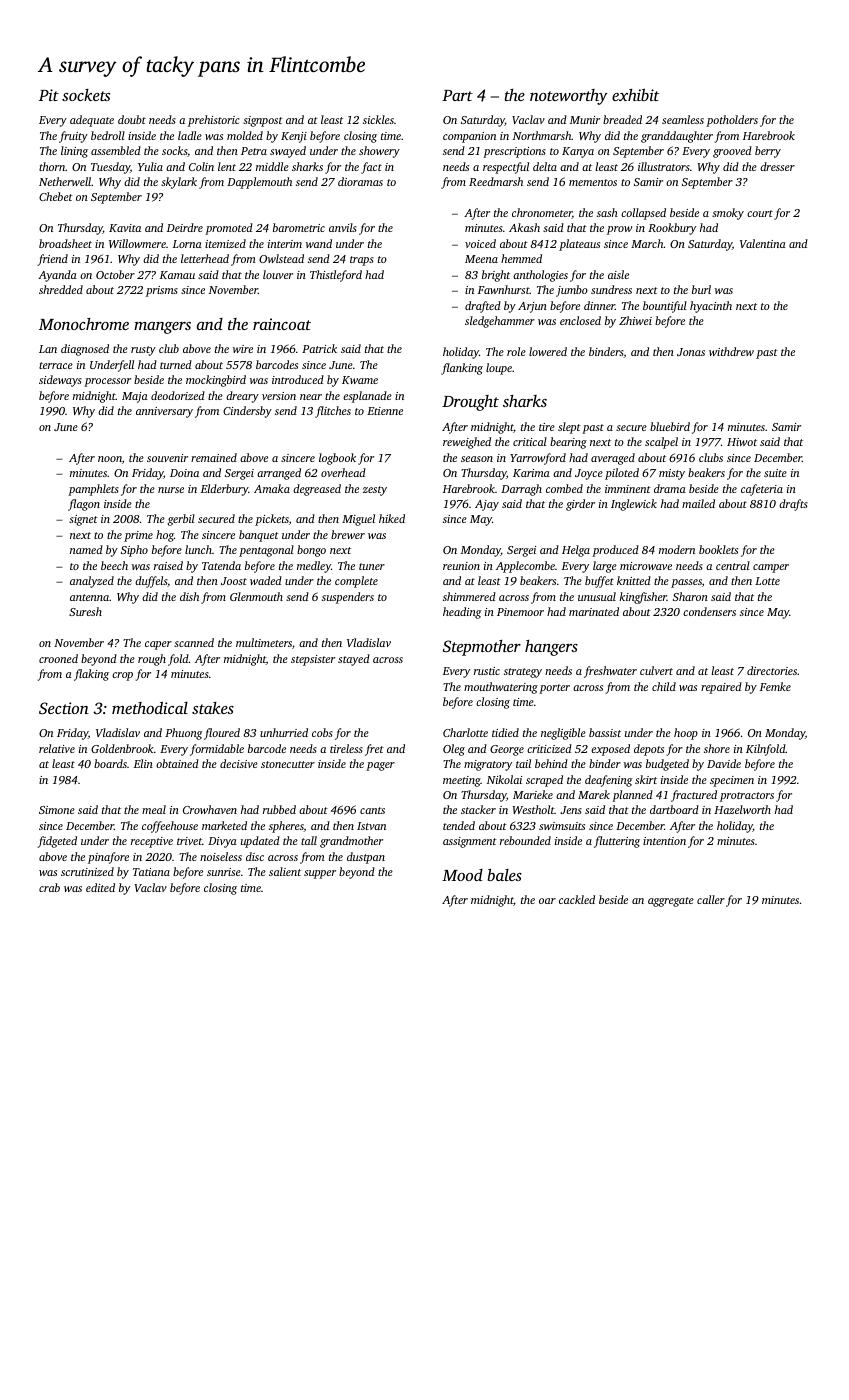 The image size is (849, 1400). Describe the element at coordinates (462, 875) in the screenshot. I see `Mood` at that location.
